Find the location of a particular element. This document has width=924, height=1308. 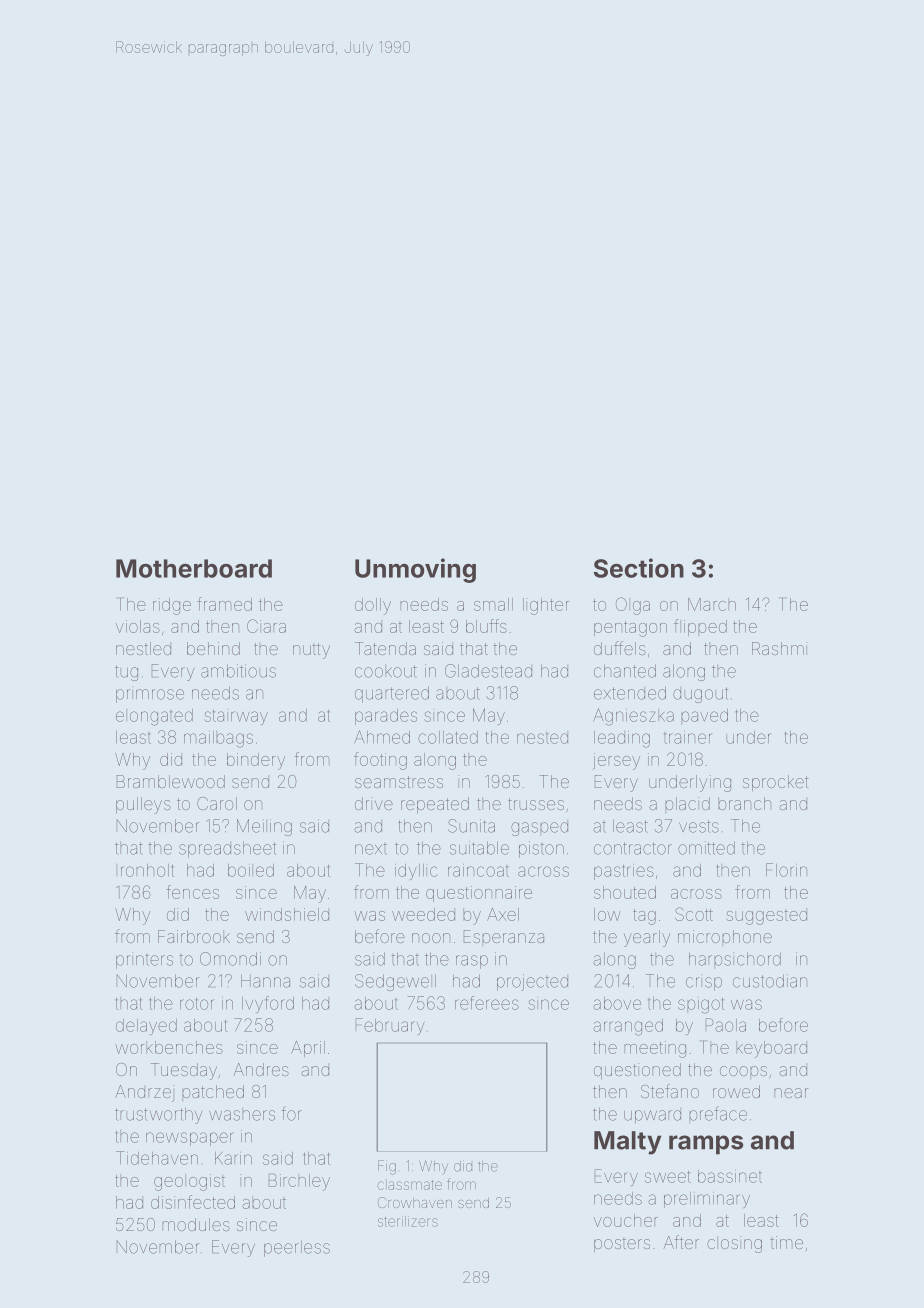

peerless is located at coordinates (297, 1248).
